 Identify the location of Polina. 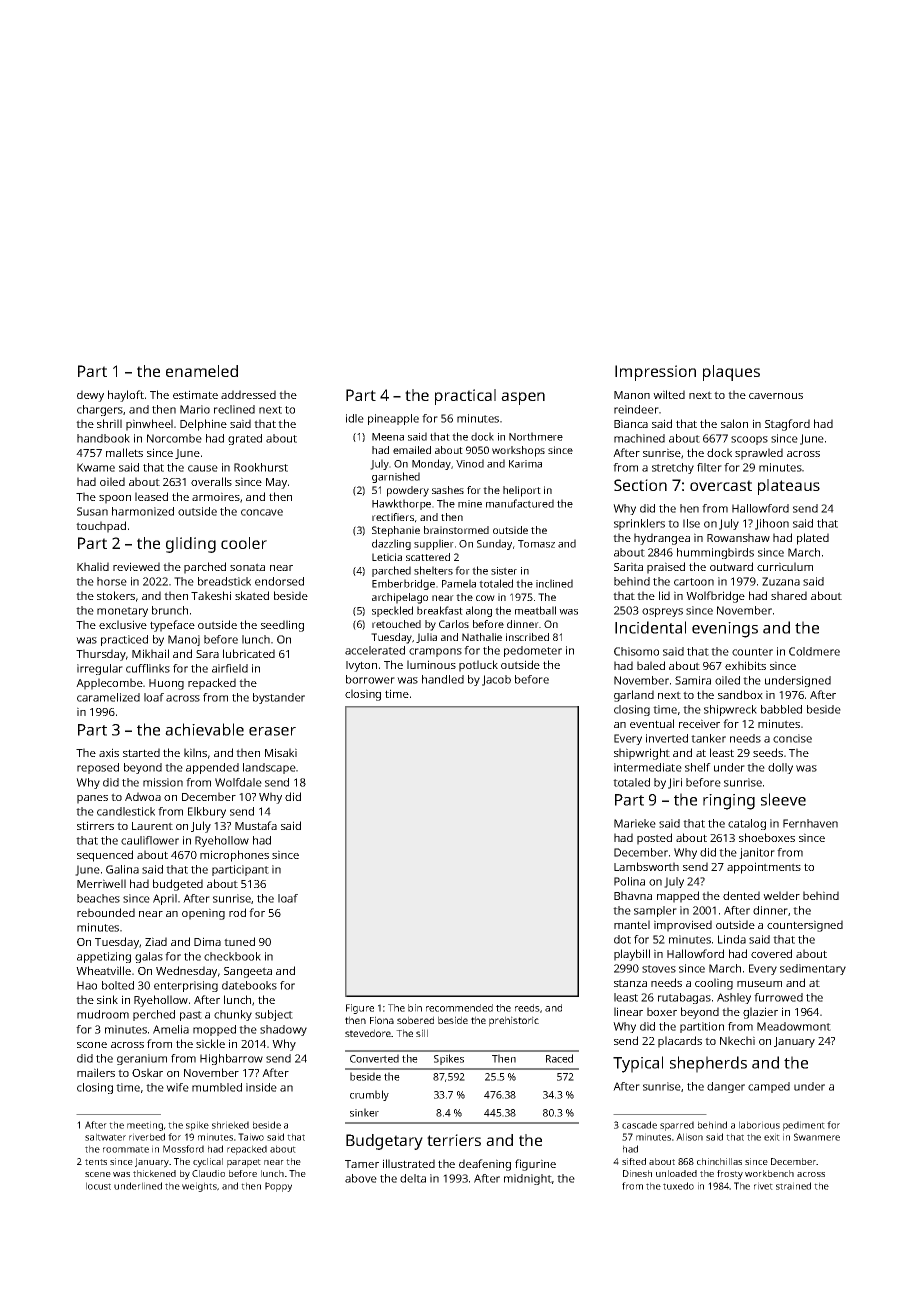
(629, 881).
